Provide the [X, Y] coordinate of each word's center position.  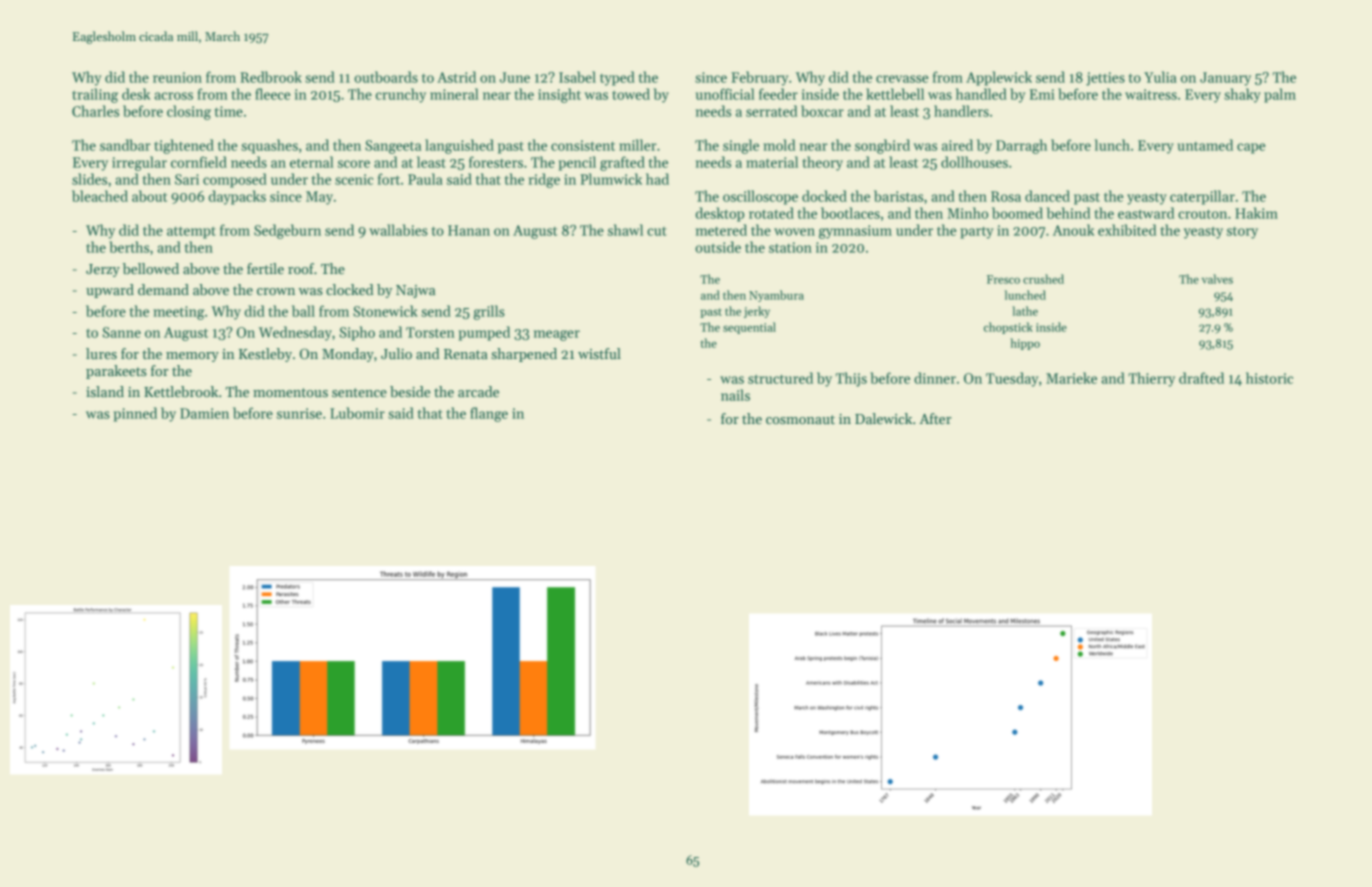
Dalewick [883, 418]
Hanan [469, 230]
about [149, 196]
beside [410, 391]
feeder [778, 94]
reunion [177, 77]
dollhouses [974, 162]
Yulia [1160, 77]
